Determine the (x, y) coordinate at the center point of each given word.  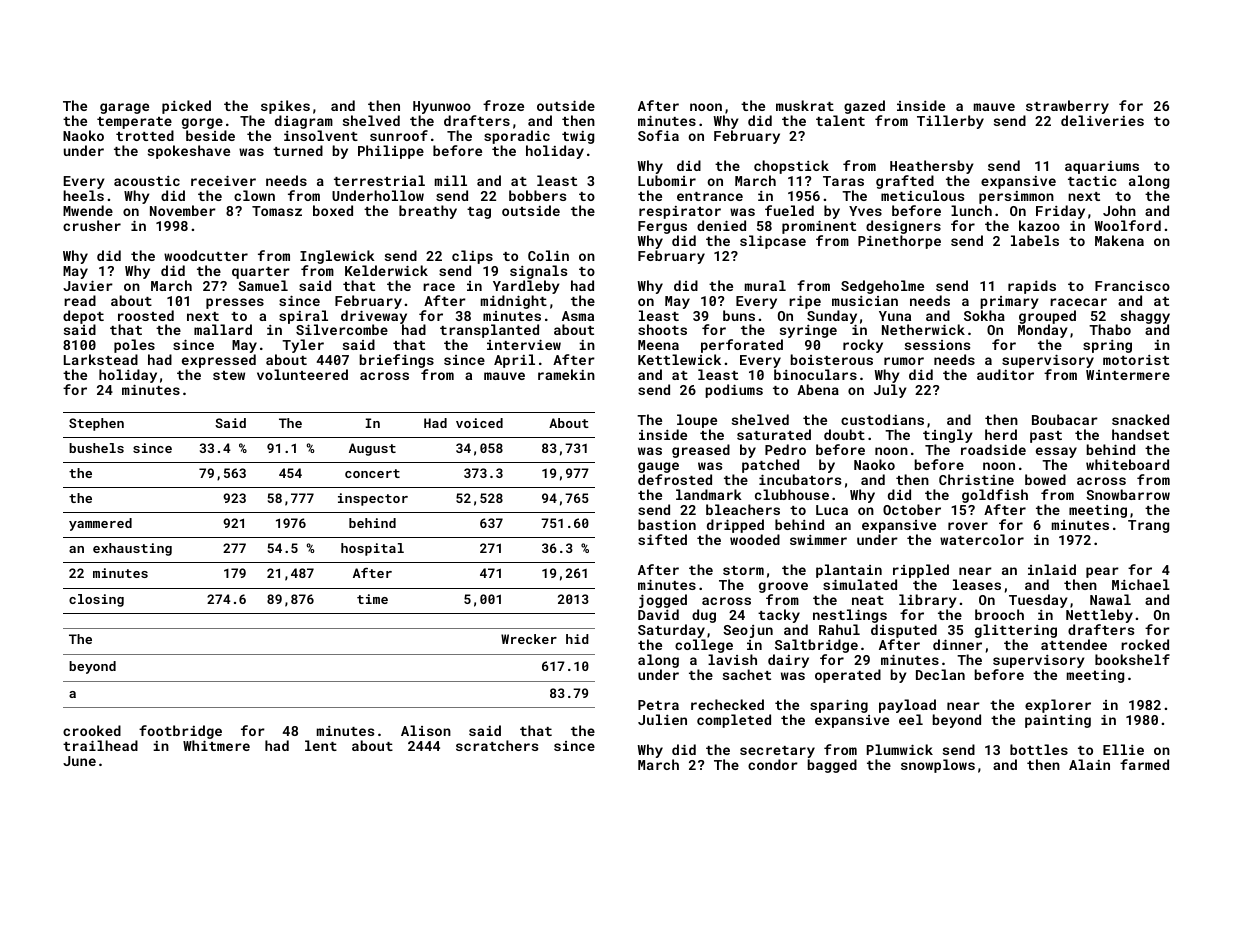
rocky (863, 346)
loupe (697, 422)
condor (773, 764)
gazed (864, 107)
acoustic (147, 181)
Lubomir (667, 180)
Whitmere (216, 745)
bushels (96, 448)
